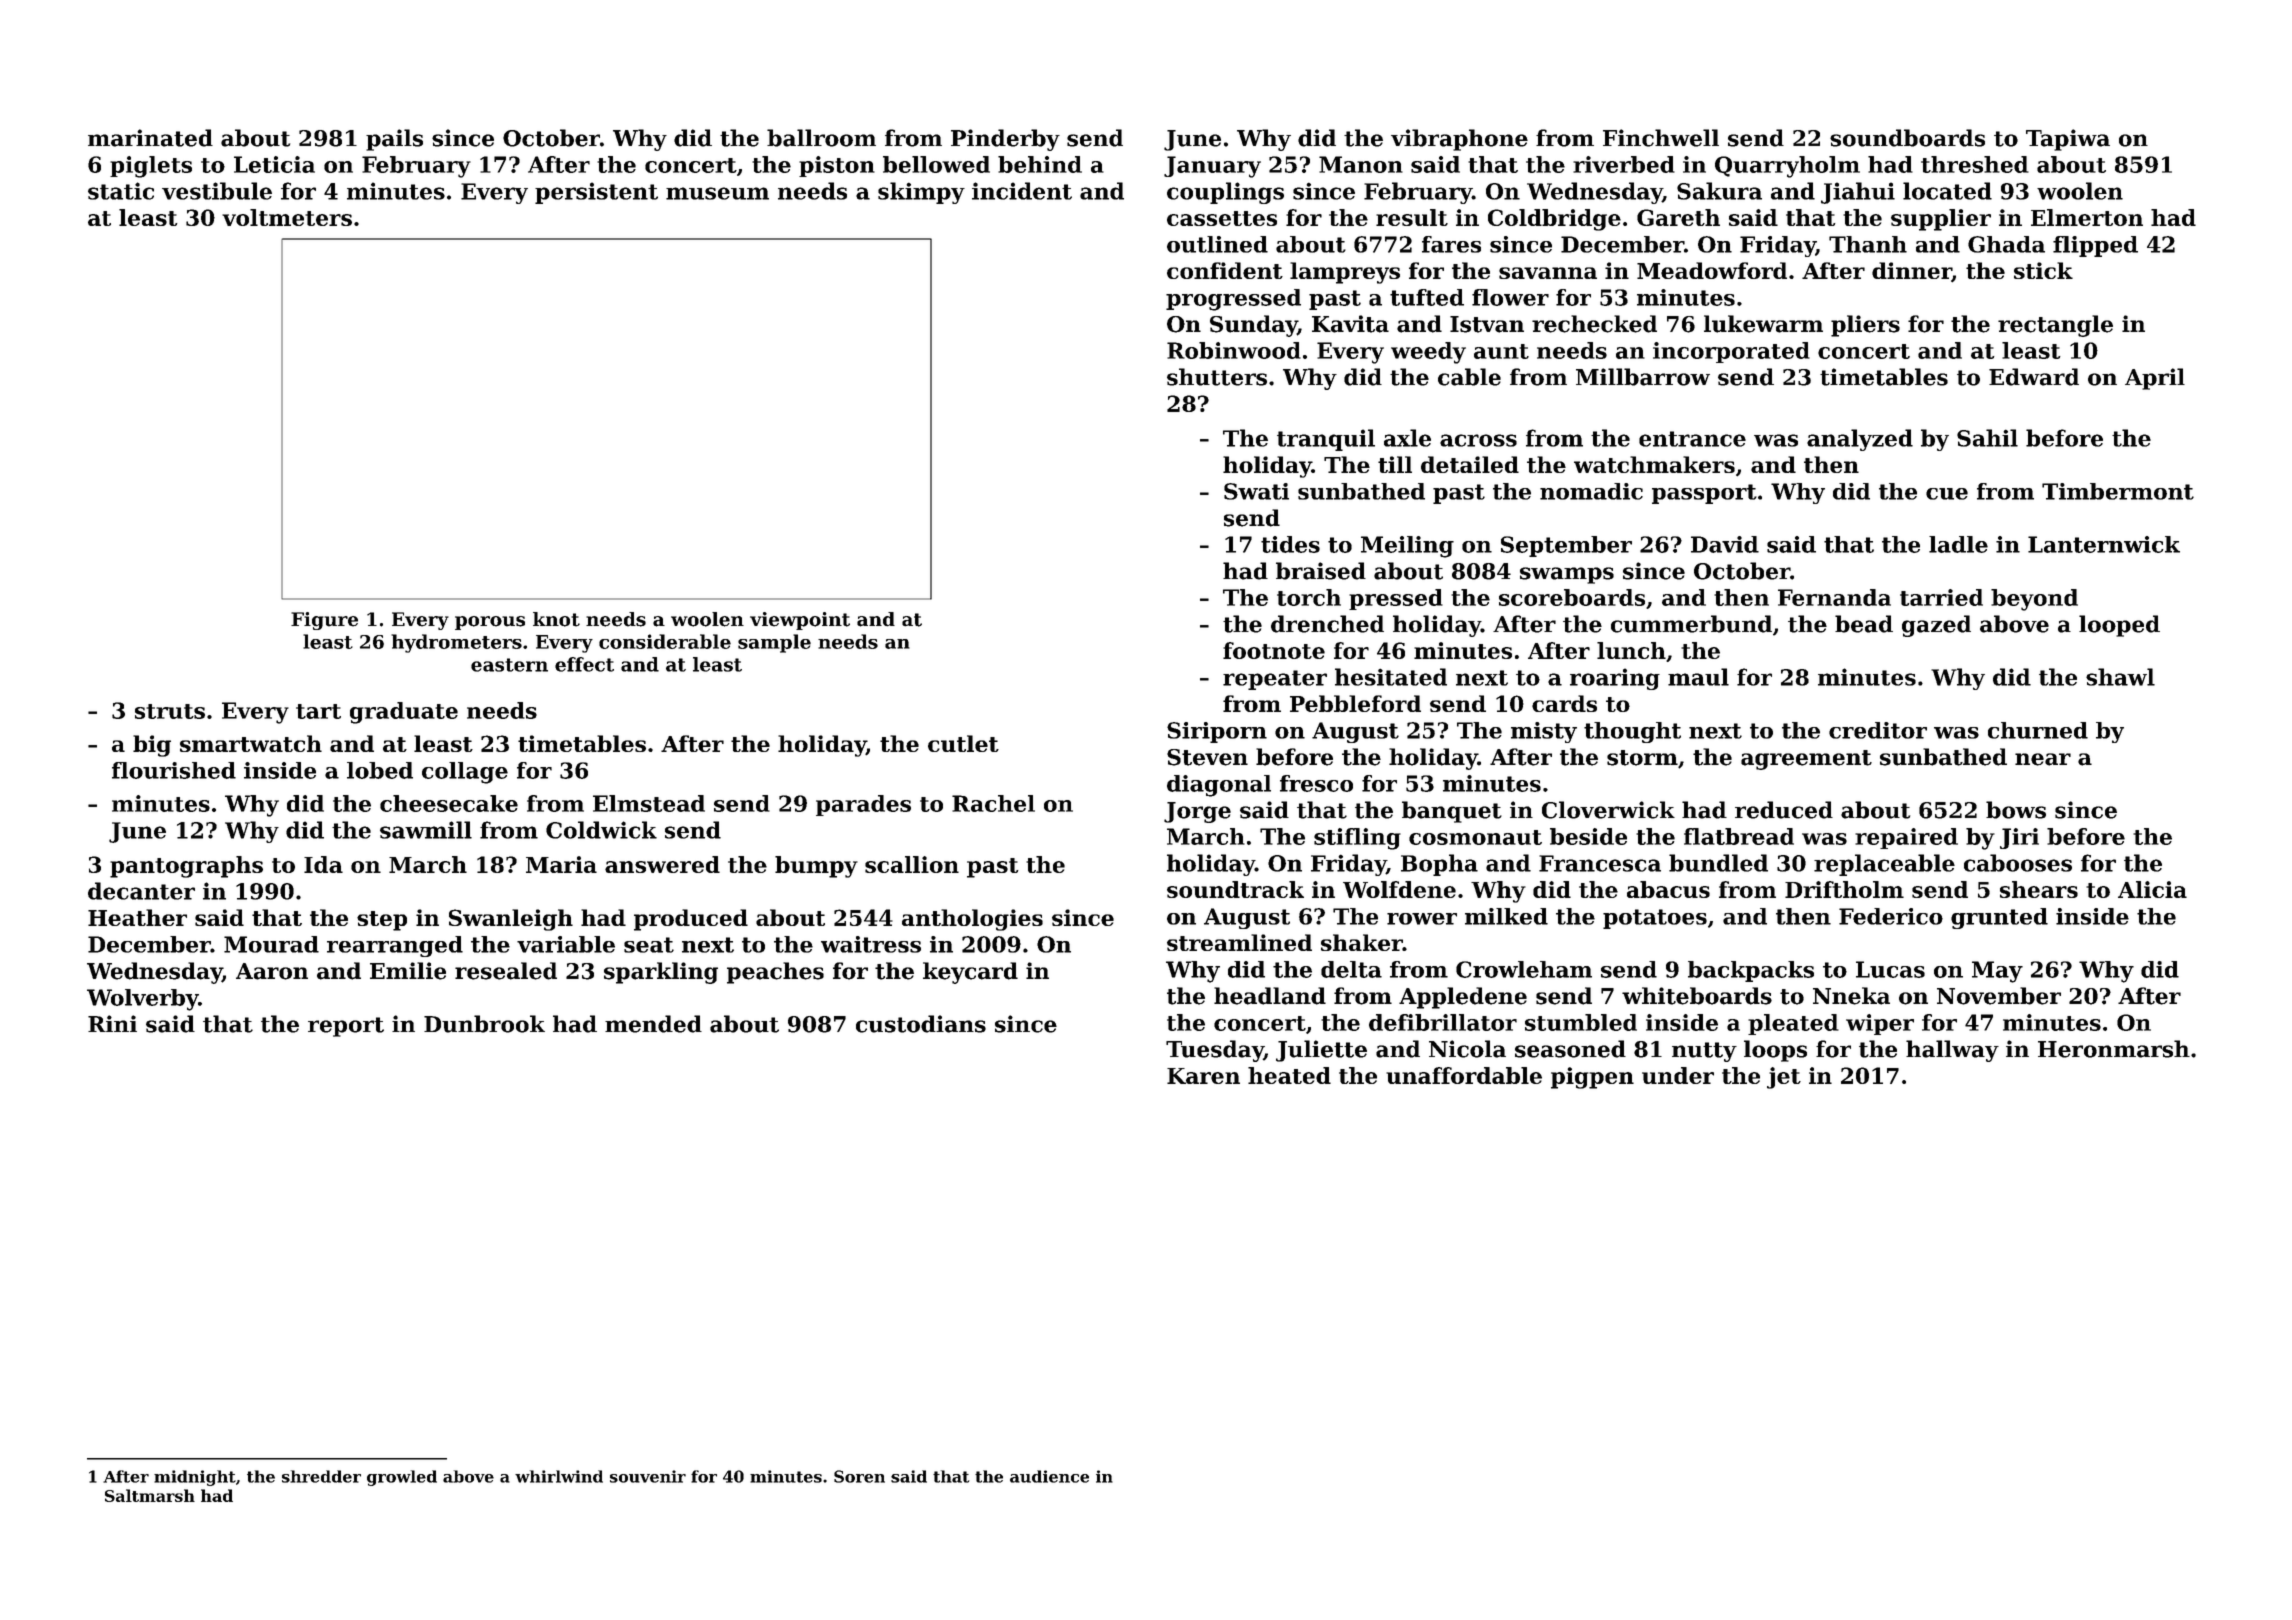 This image has width=2292, height=1620. I want to click on flourished, so click(174, 770).
